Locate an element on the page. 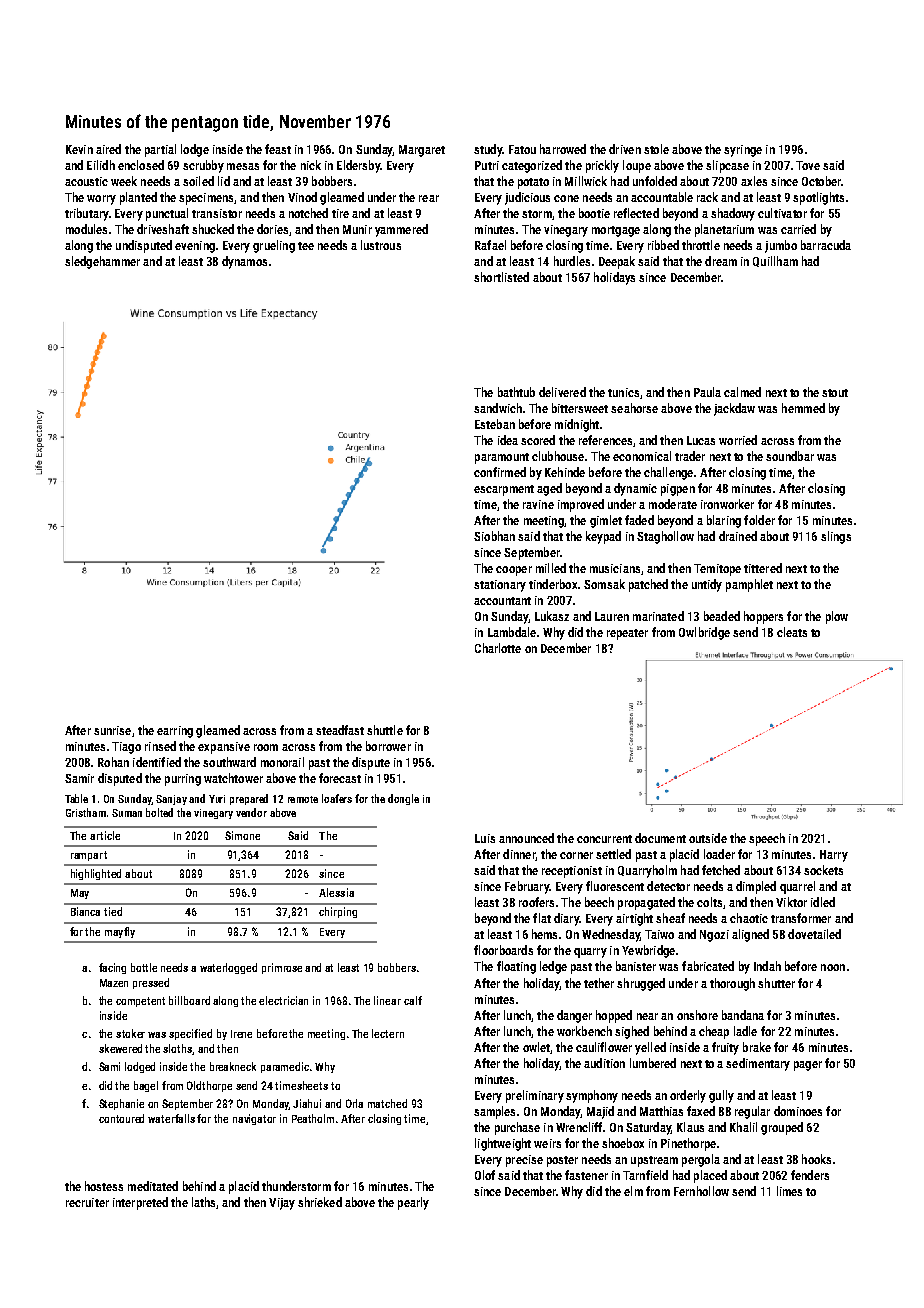 The width and height of the image is (924, 1308). pearly is located at coordinates (413, 1203).
